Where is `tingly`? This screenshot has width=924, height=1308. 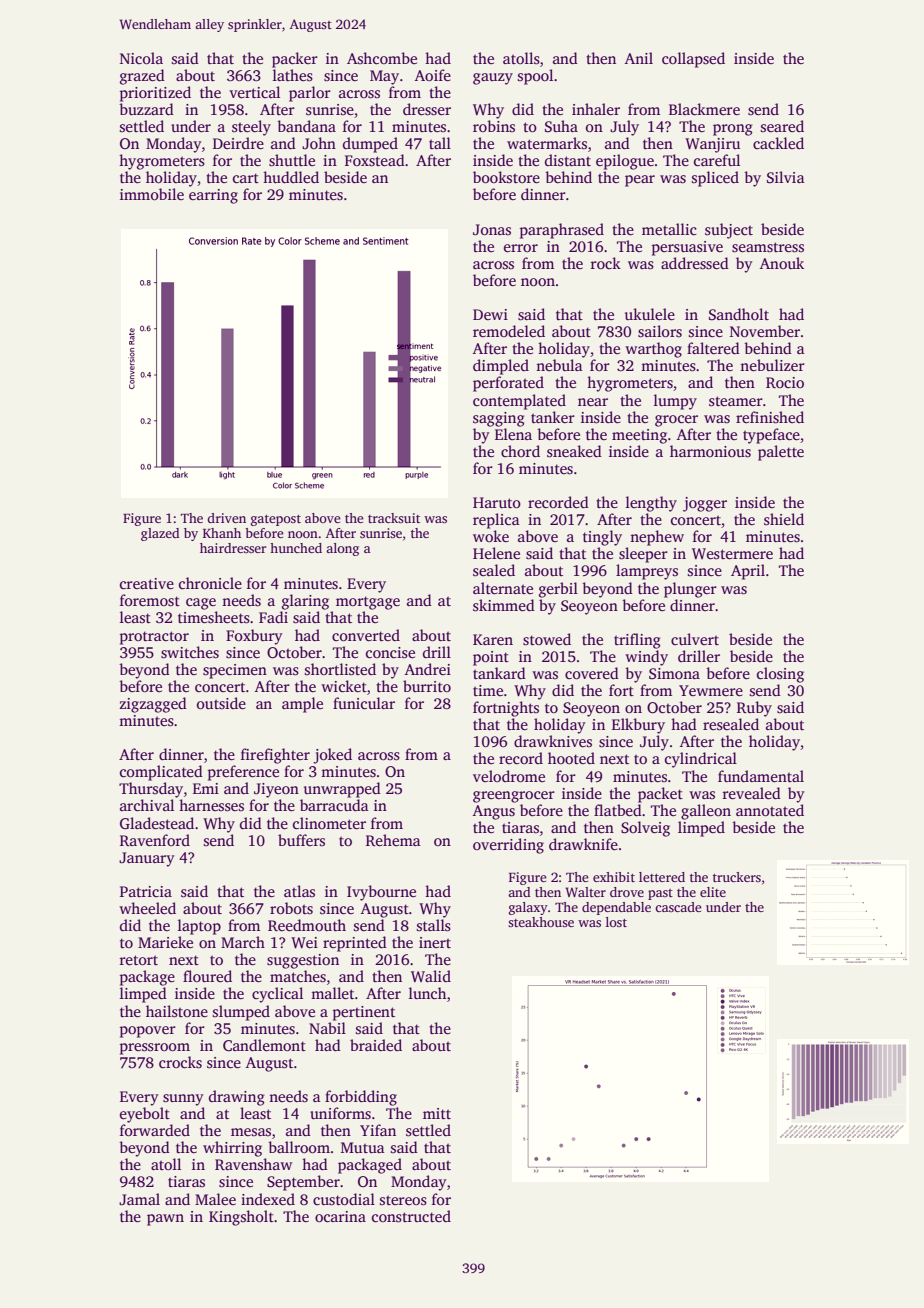 tingly is located at coordinates (602, 538).
